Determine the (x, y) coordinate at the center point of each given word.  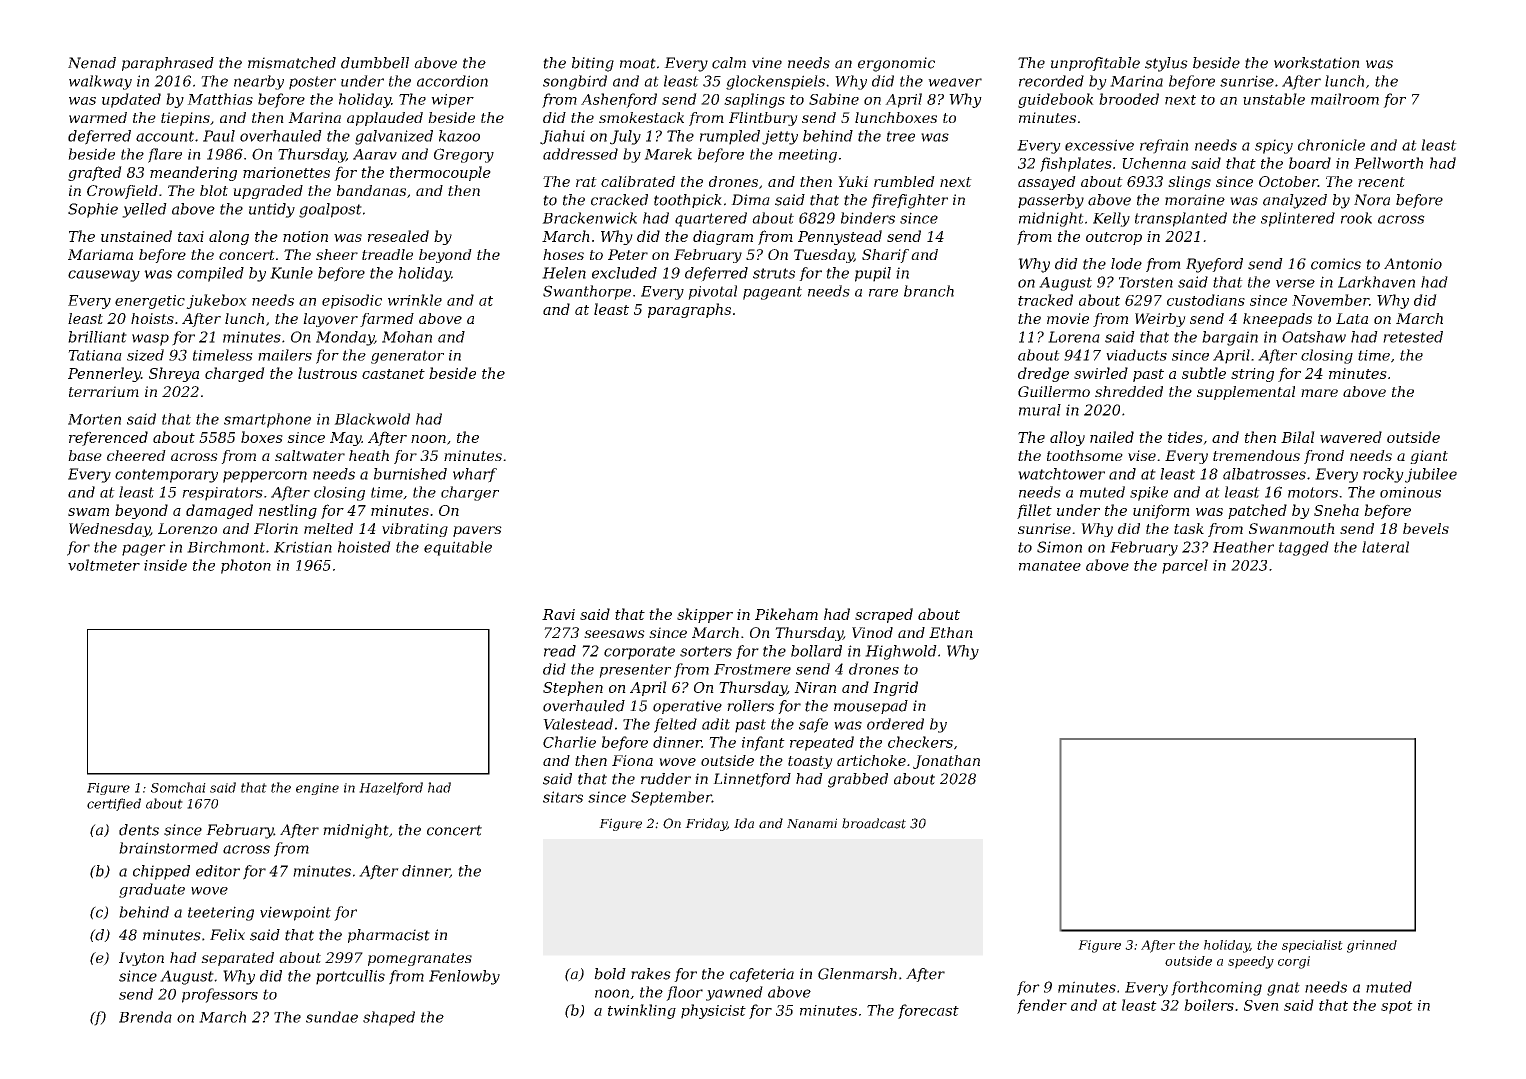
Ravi (558, 614)
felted (675, 725)
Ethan (951, 632)
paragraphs (689, 310)
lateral (1385, 547)
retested (1413, 337)
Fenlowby (464, 977)
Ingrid (895, 688)
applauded (385, 119)
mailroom (1345, 99)
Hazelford (391, 788)
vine (767, 63)
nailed (1112, 437)
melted (328, 528)
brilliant (97, 337)
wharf (475, 475)
